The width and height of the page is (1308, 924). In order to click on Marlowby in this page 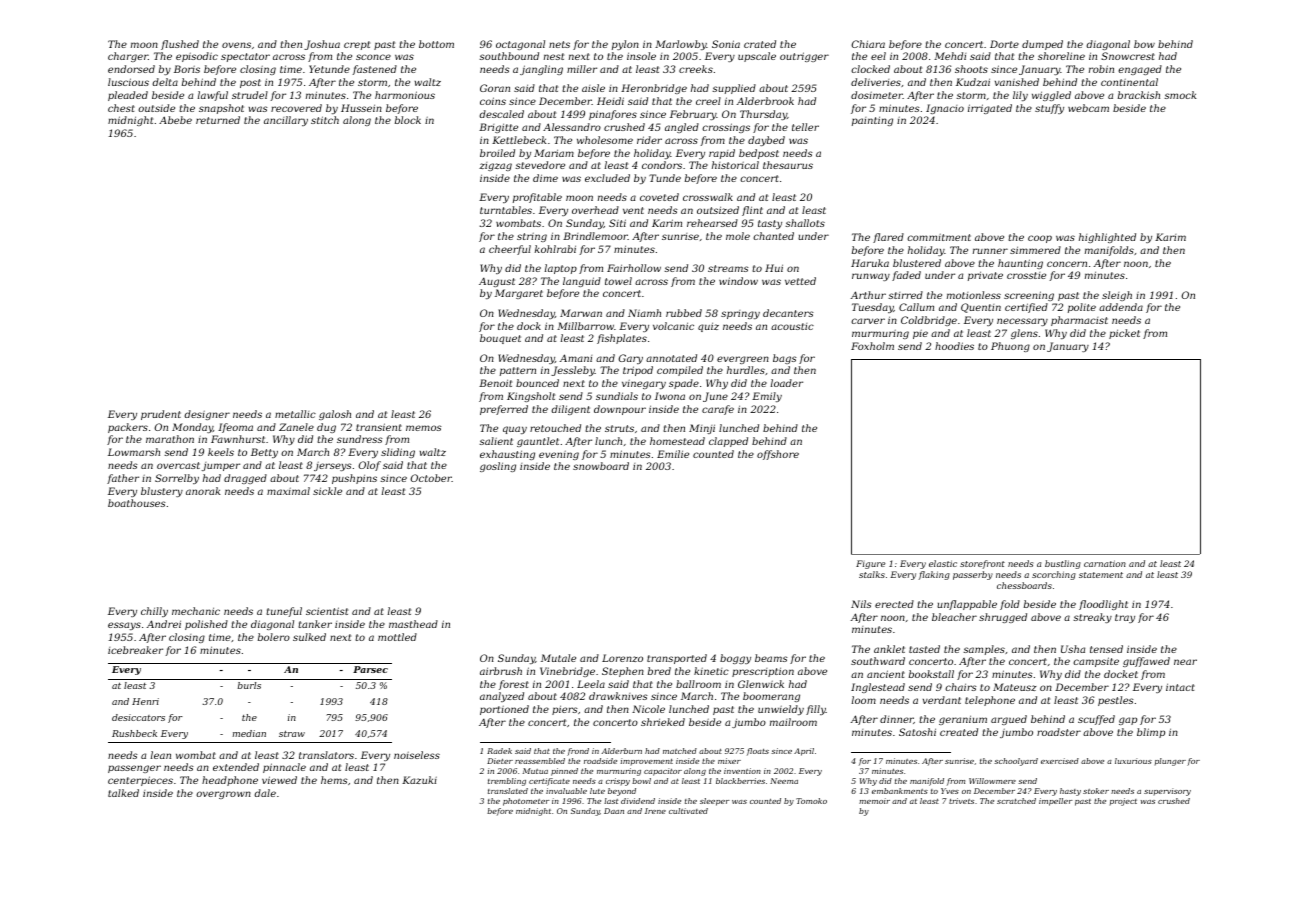, I will do `click(681, 45)`.
